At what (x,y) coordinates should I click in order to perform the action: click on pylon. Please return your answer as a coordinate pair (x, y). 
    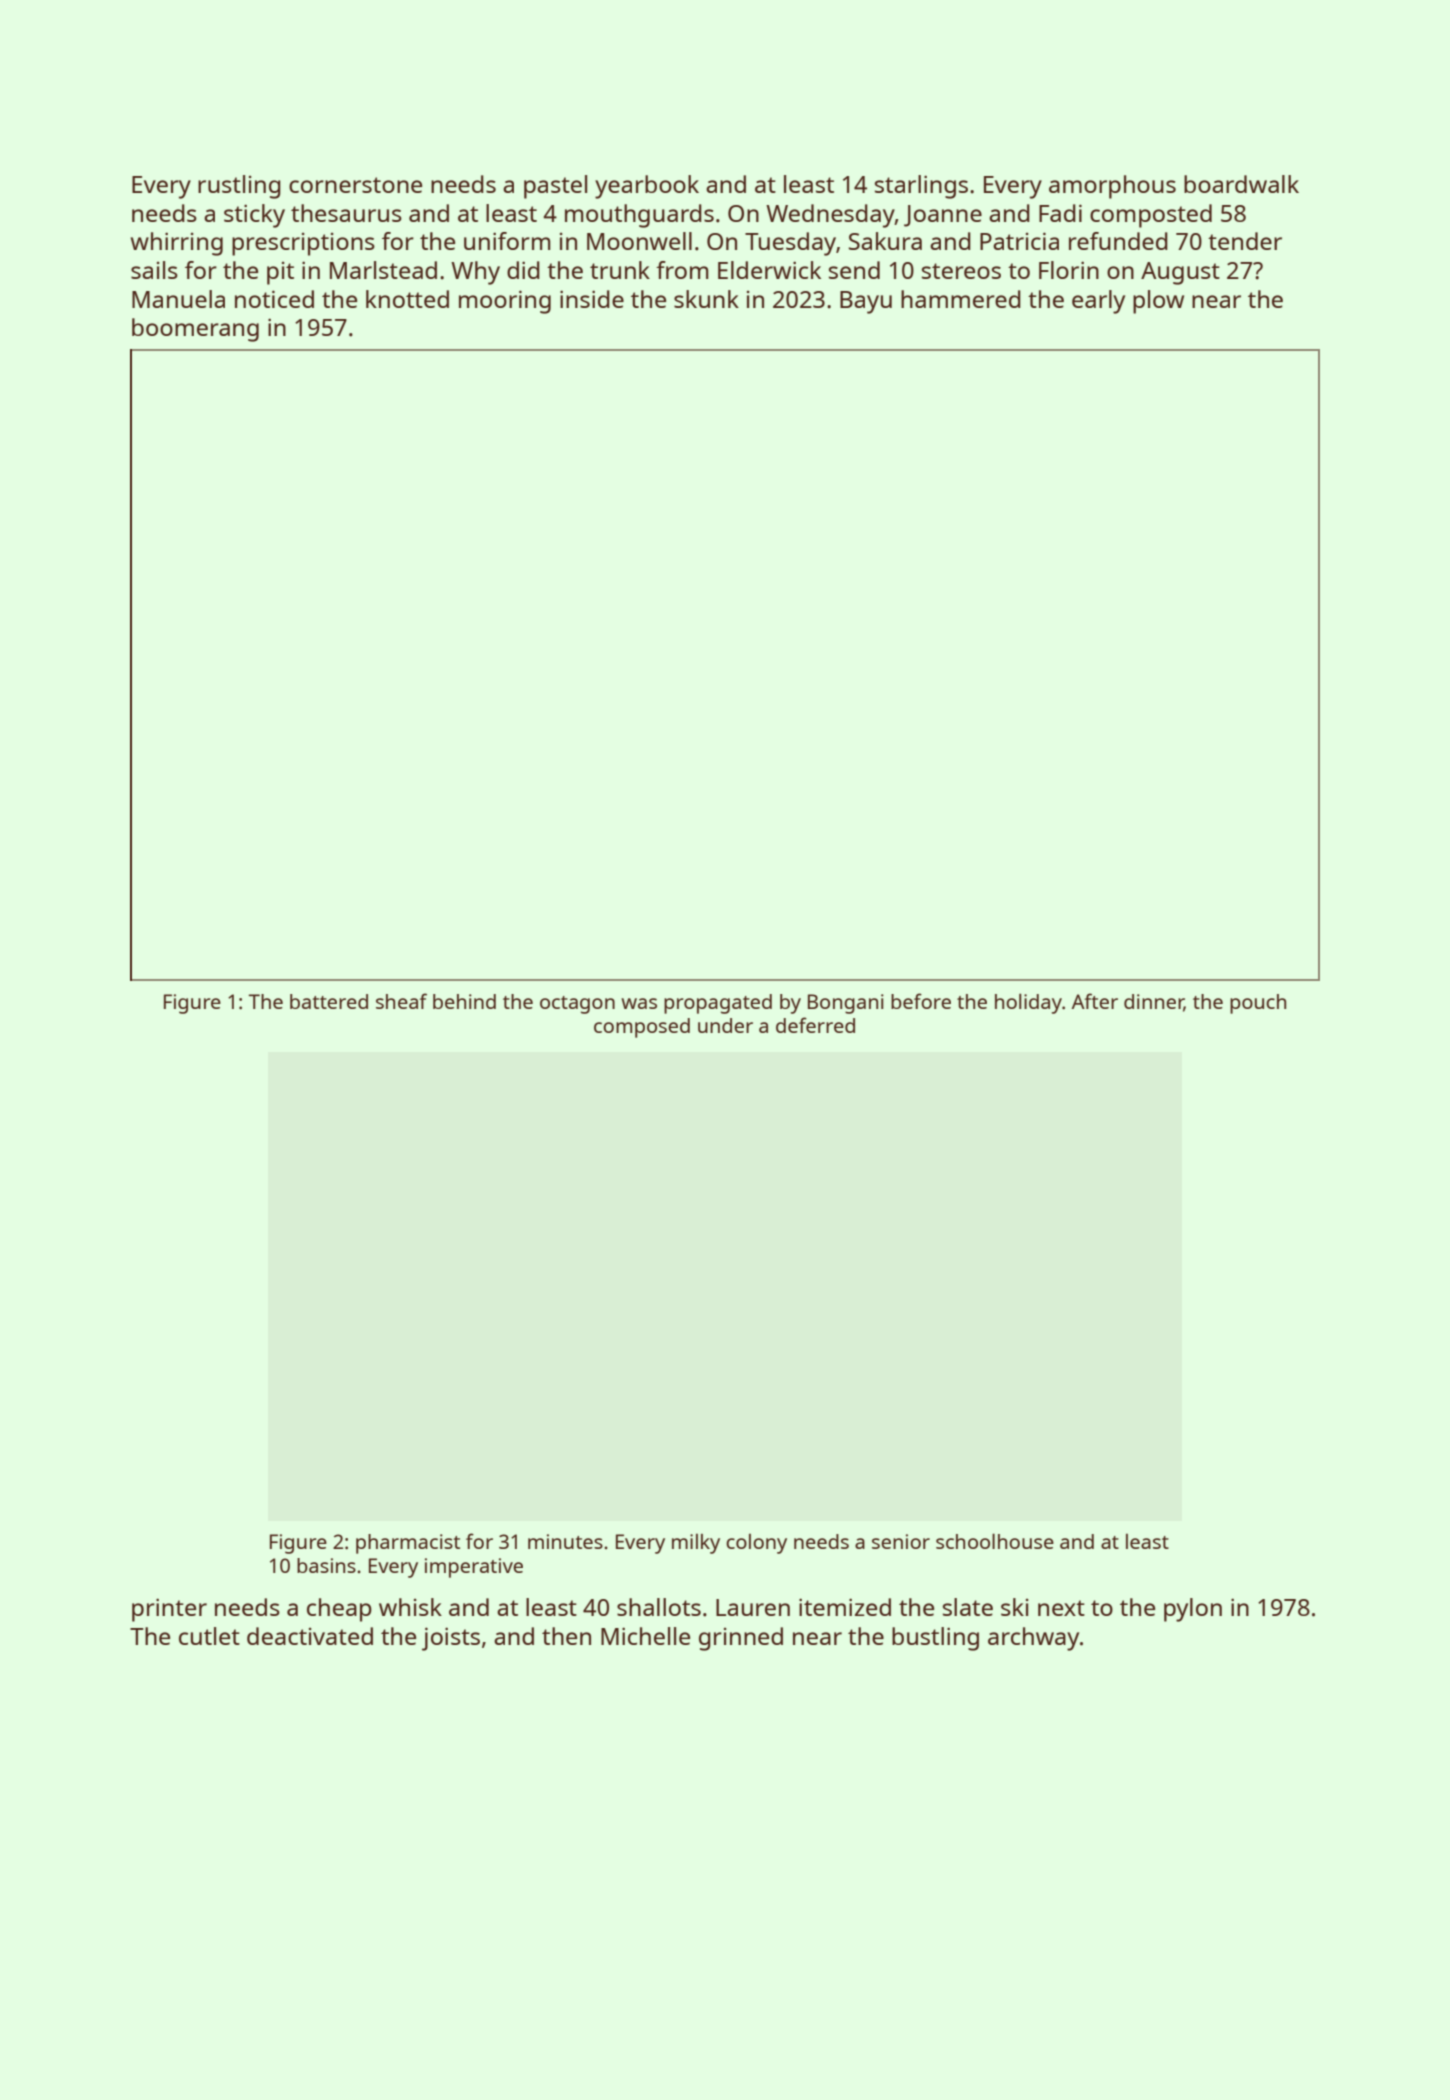
    Looking at the image, I should click on (1193, 1610).
